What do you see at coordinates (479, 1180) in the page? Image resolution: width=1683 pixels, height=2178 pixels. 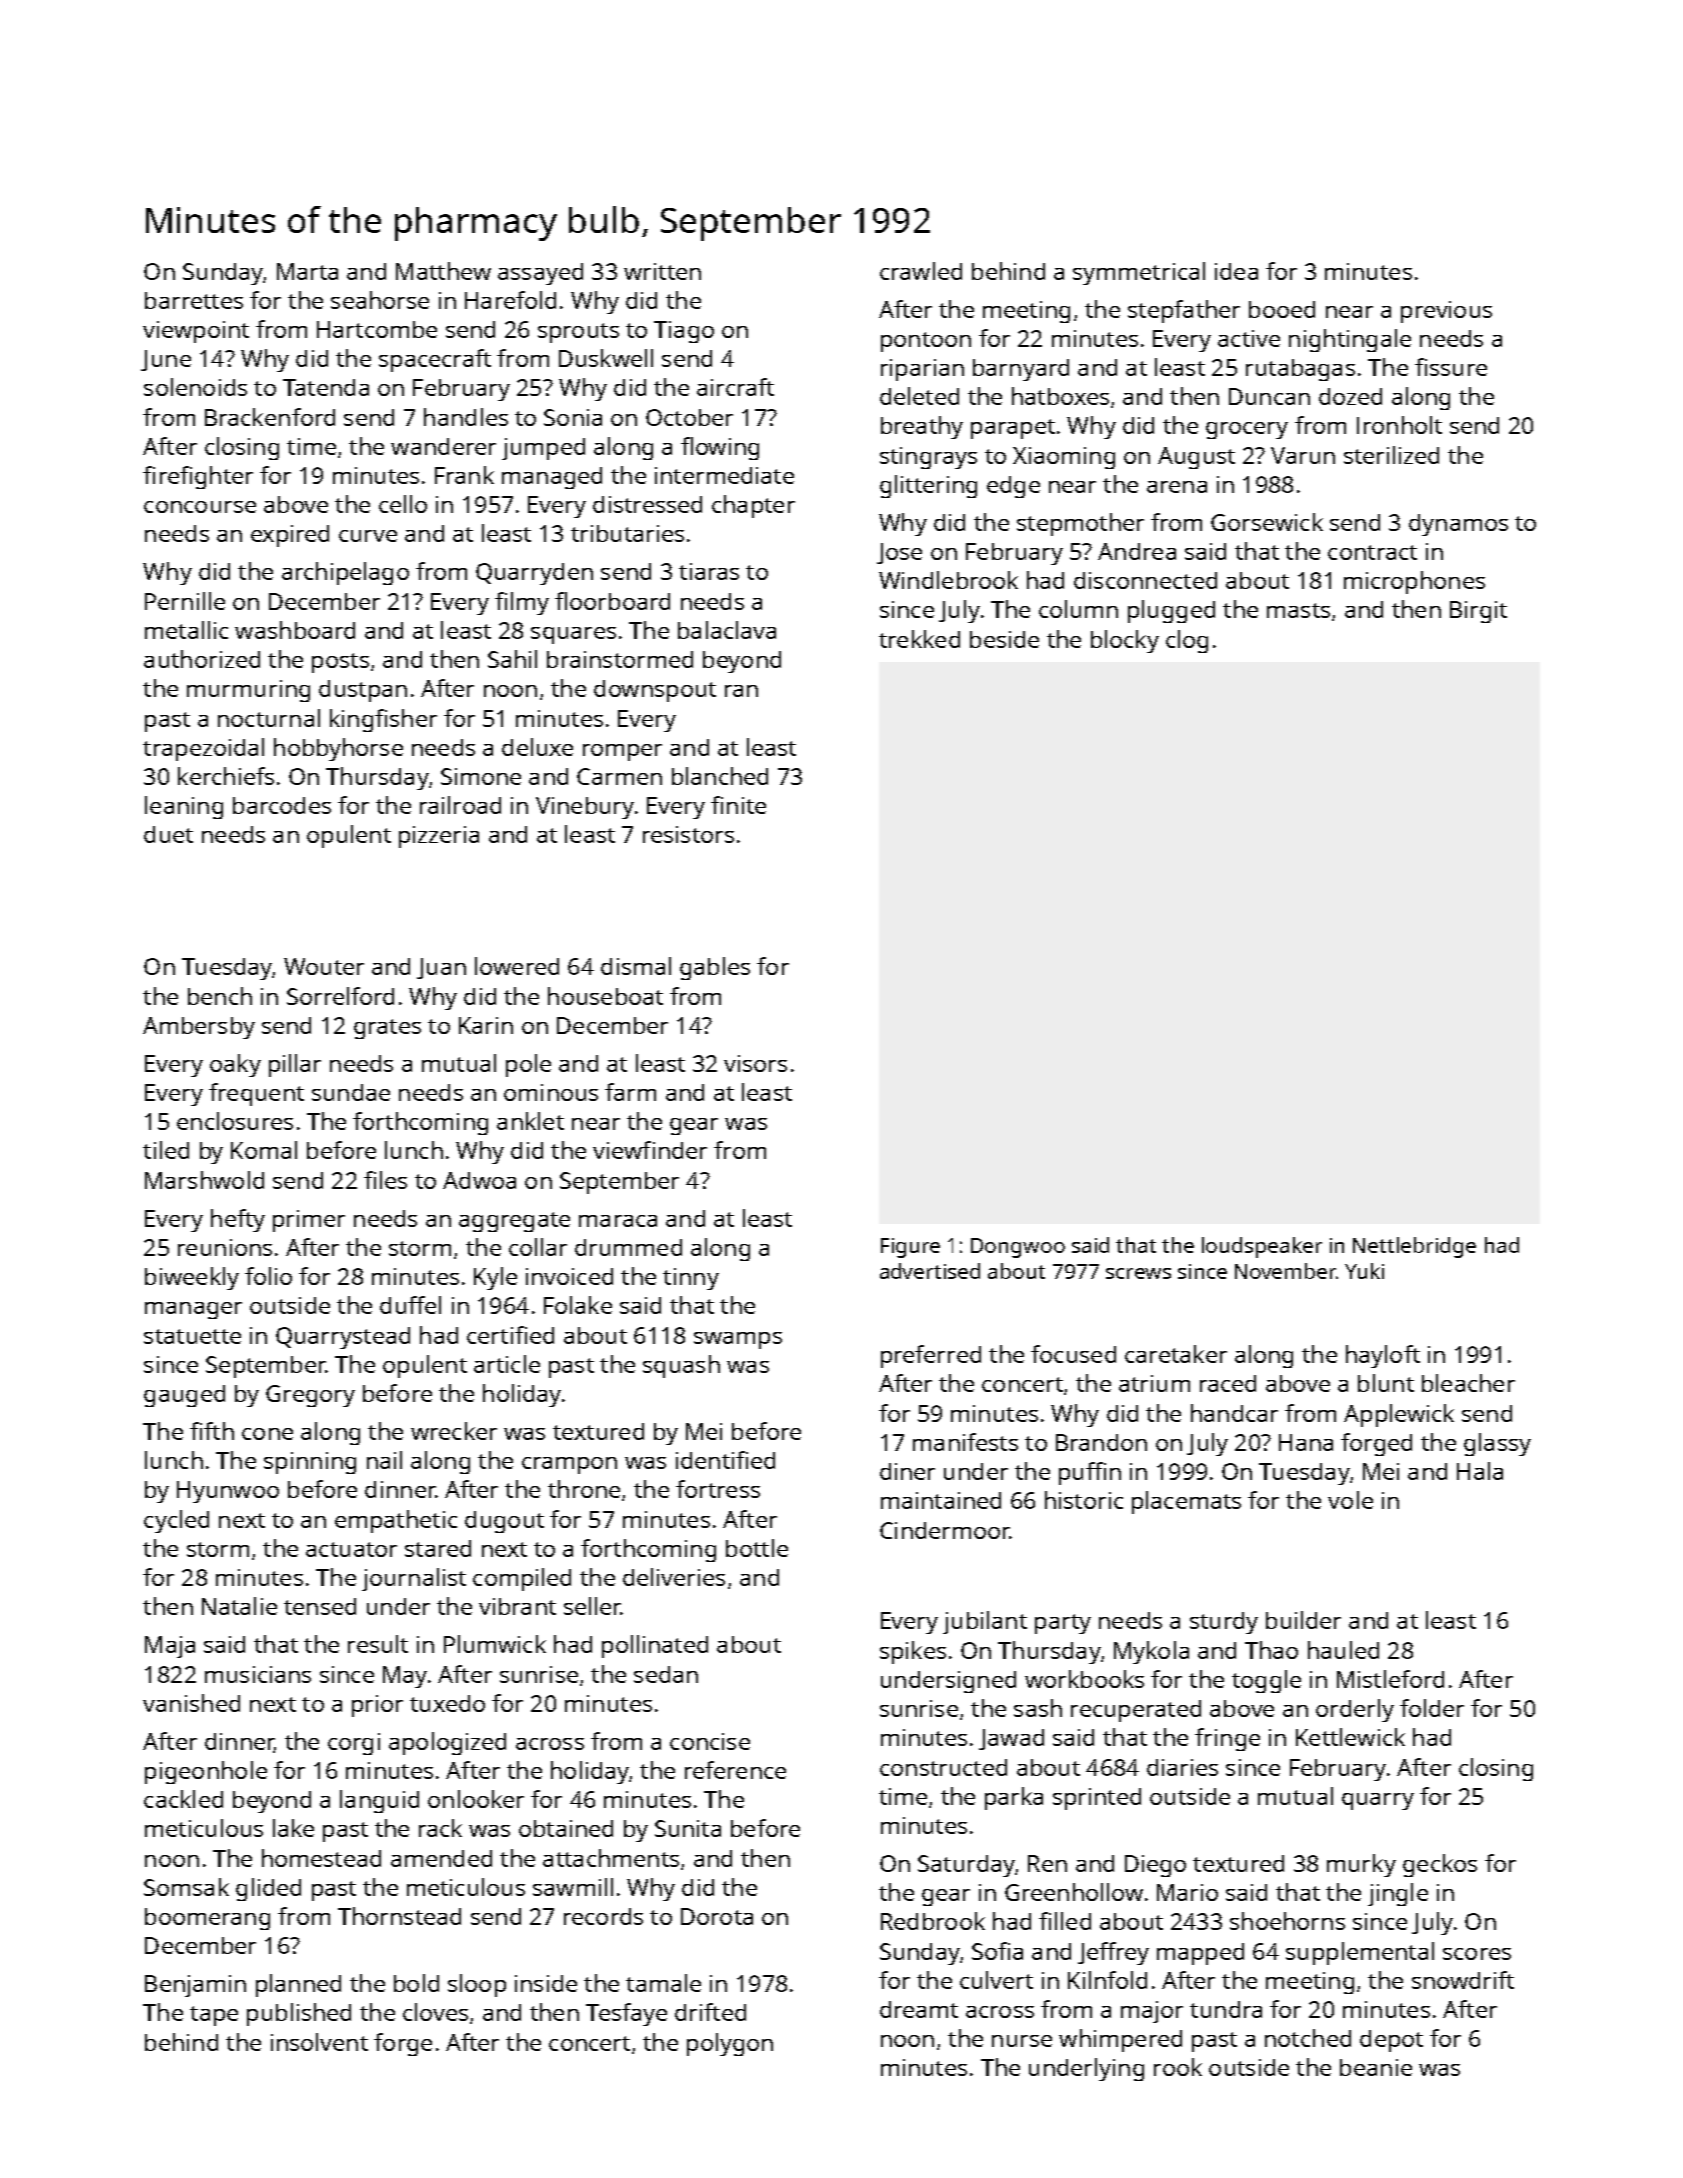 I see `Adwoa` at bounding box center [479, 1180].
